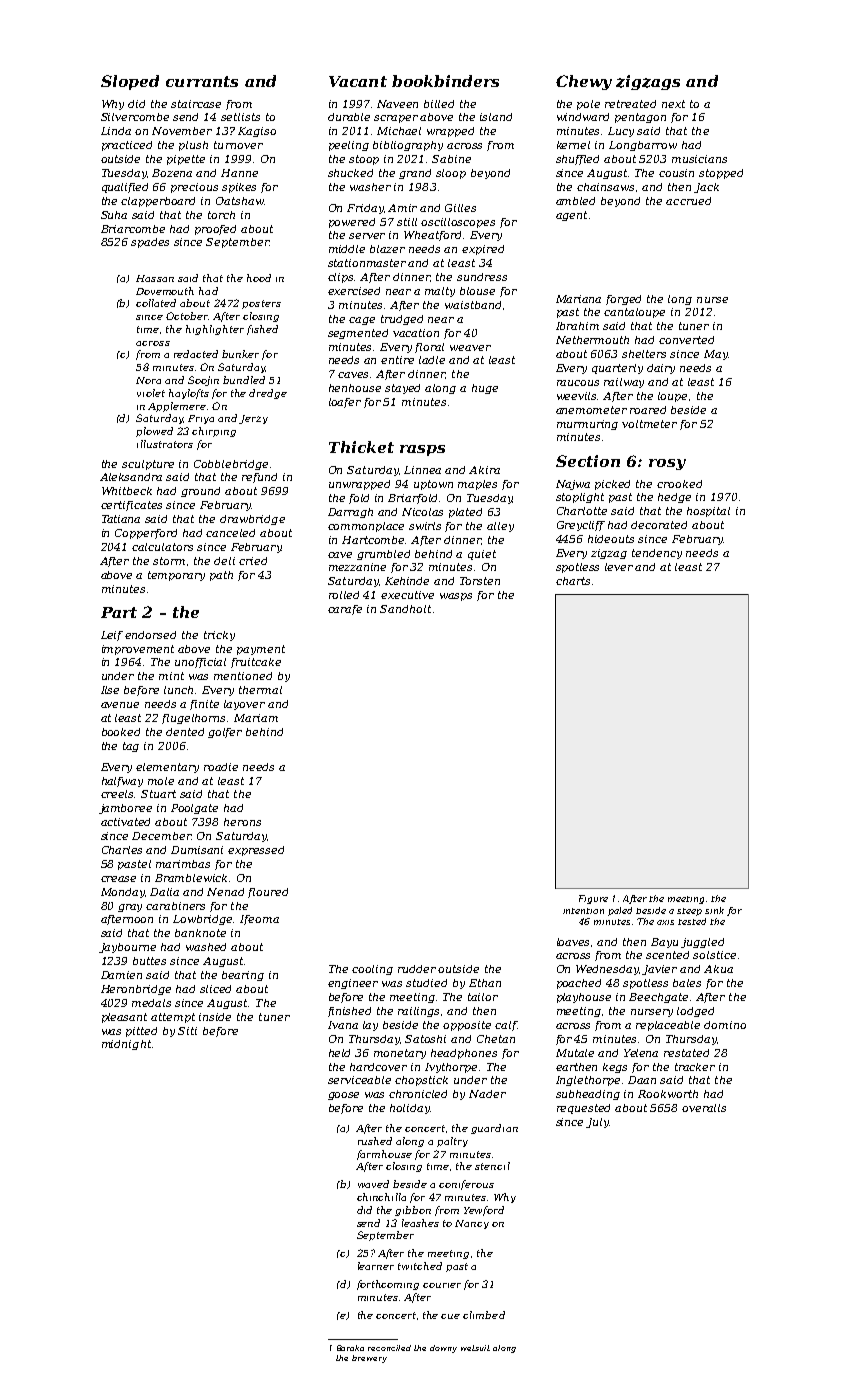 This image has height=1400, width=849. Describe the element at coordinates (578, 383) in the image. I see `raucous` at that location.
